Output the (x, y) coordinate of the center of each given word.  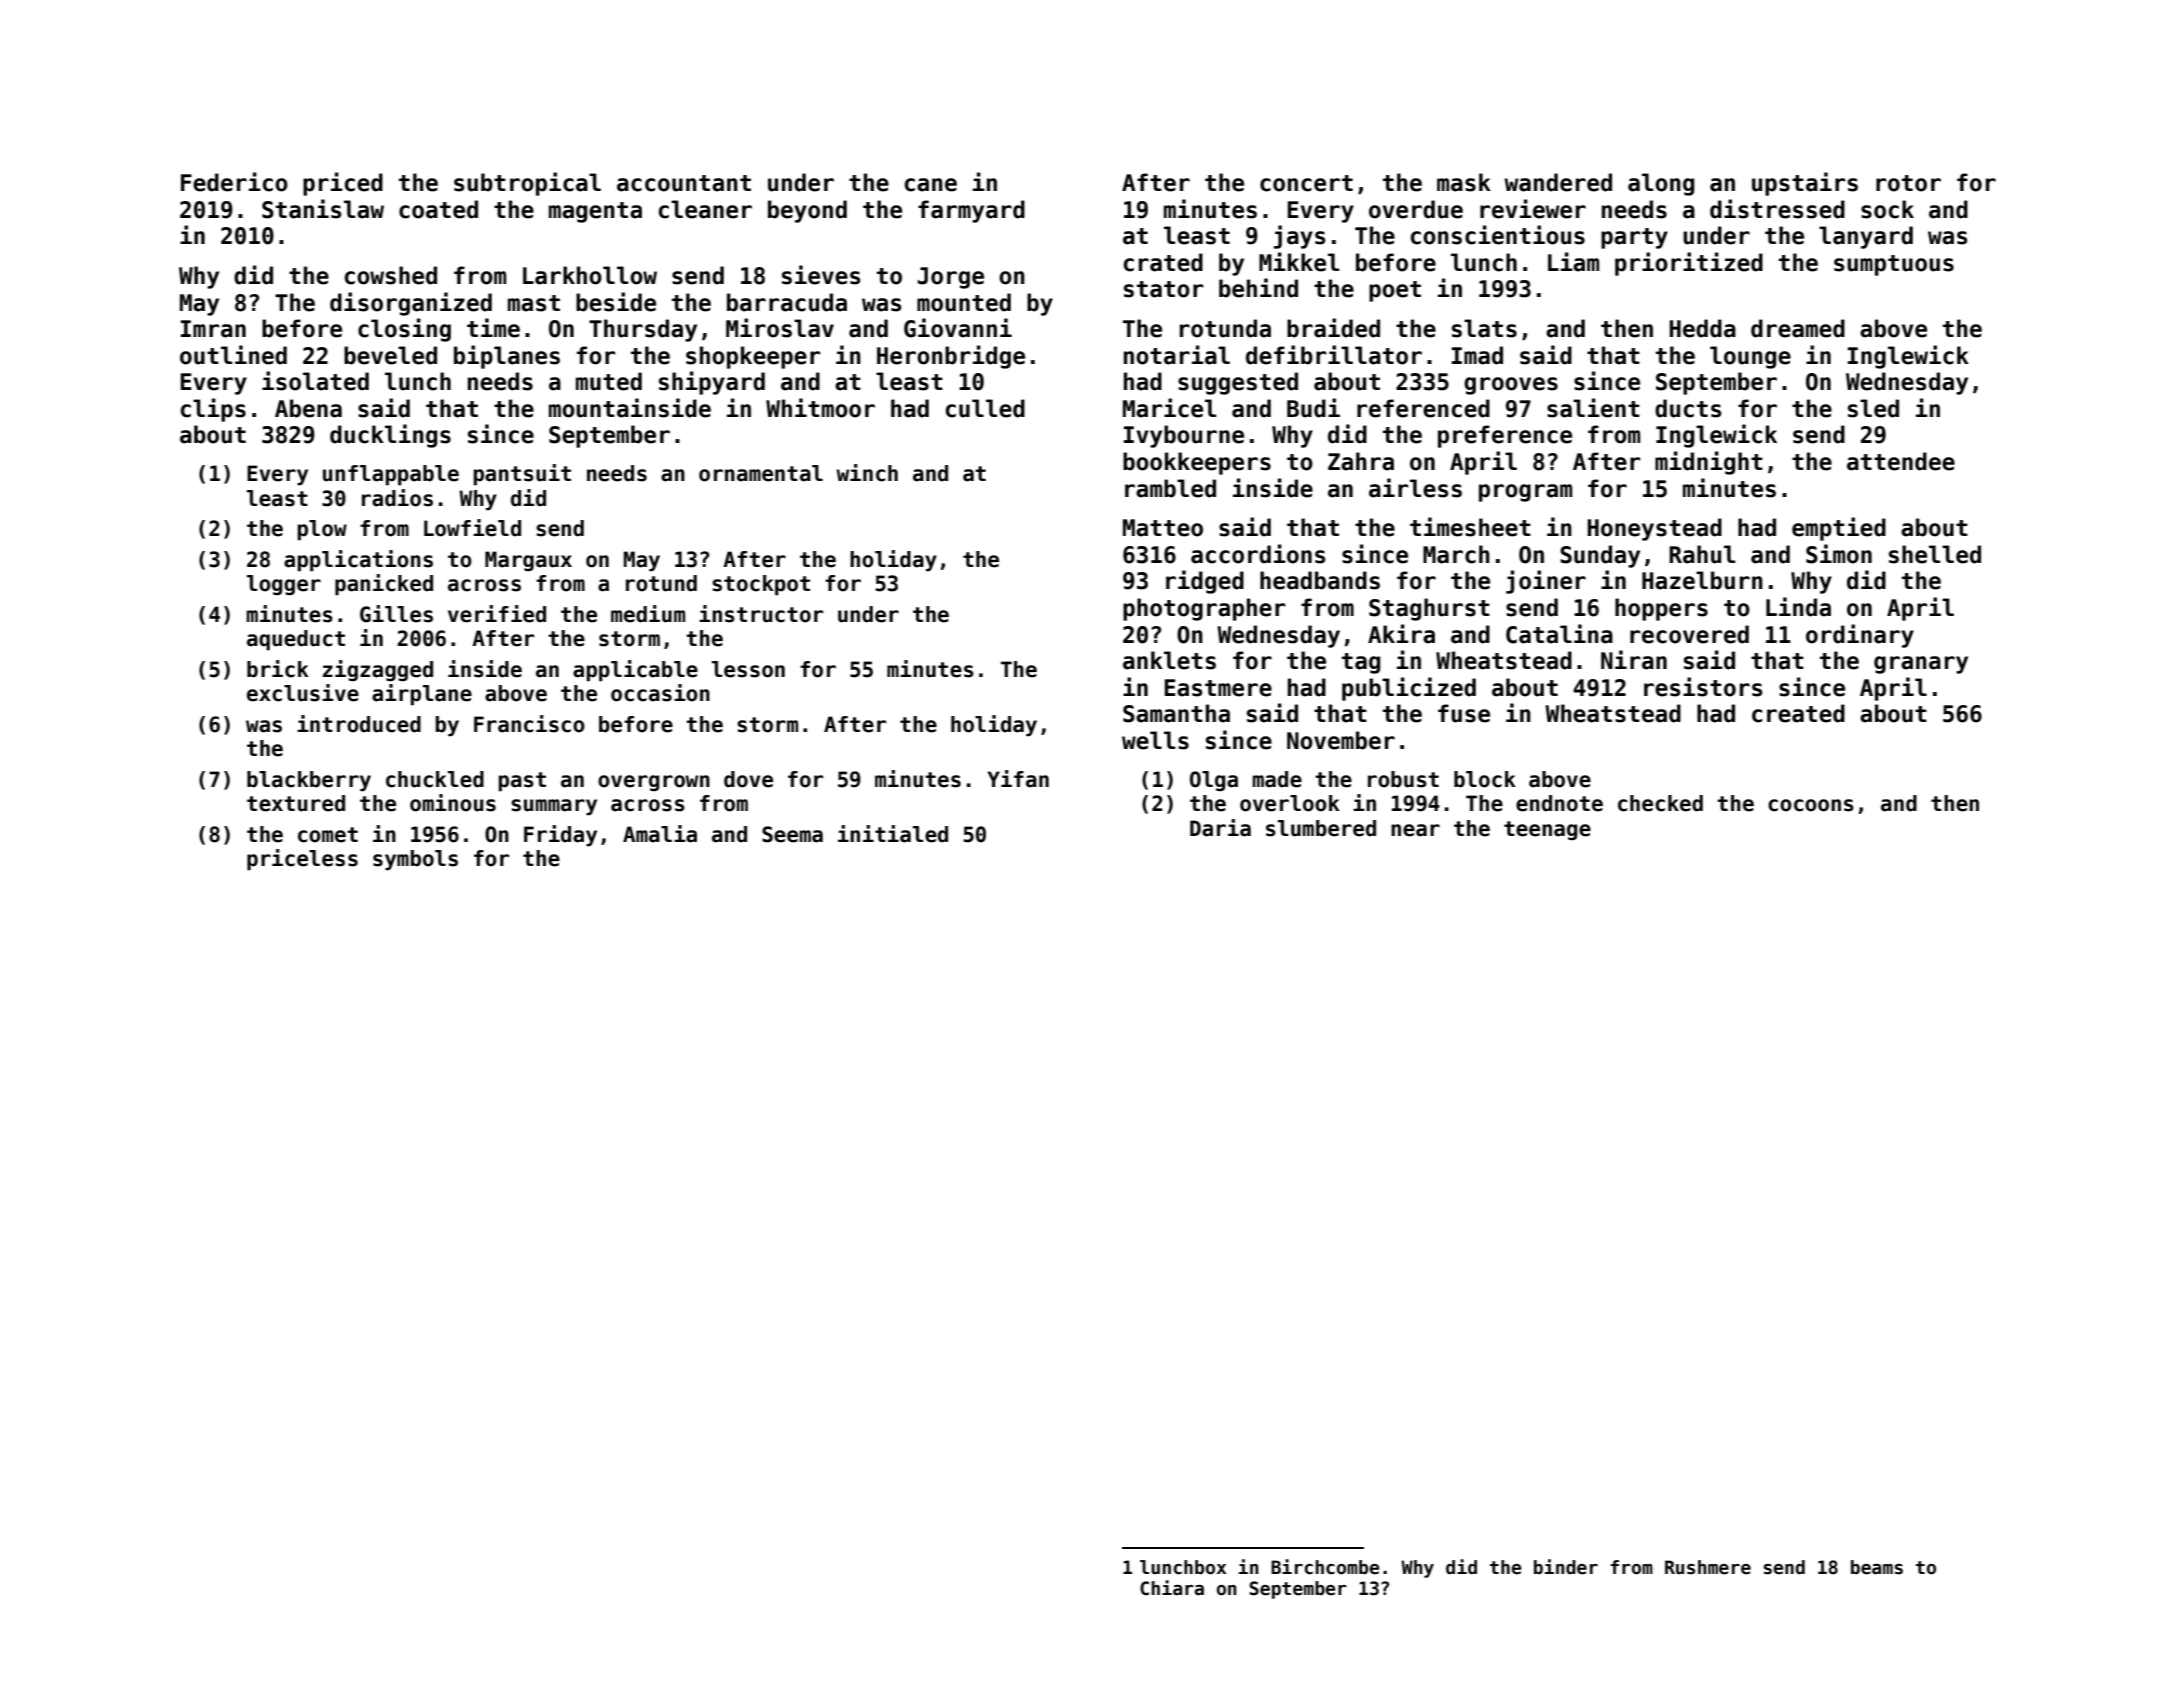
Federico (234, 182)
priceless (302, 860)
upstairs (1805, 184)
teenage (1547, 830)
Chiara (1172, 1588)
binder (1566, 1567)
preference (1505, 436)
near (1415, 830)
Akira (1401, 634)
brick (278, 669)
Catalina (1559, 634)
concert (1306, 183)
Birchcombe (1325, 1567)
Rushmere (1708, 1567)
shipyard (712, 383)
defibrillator (1334, 355)
